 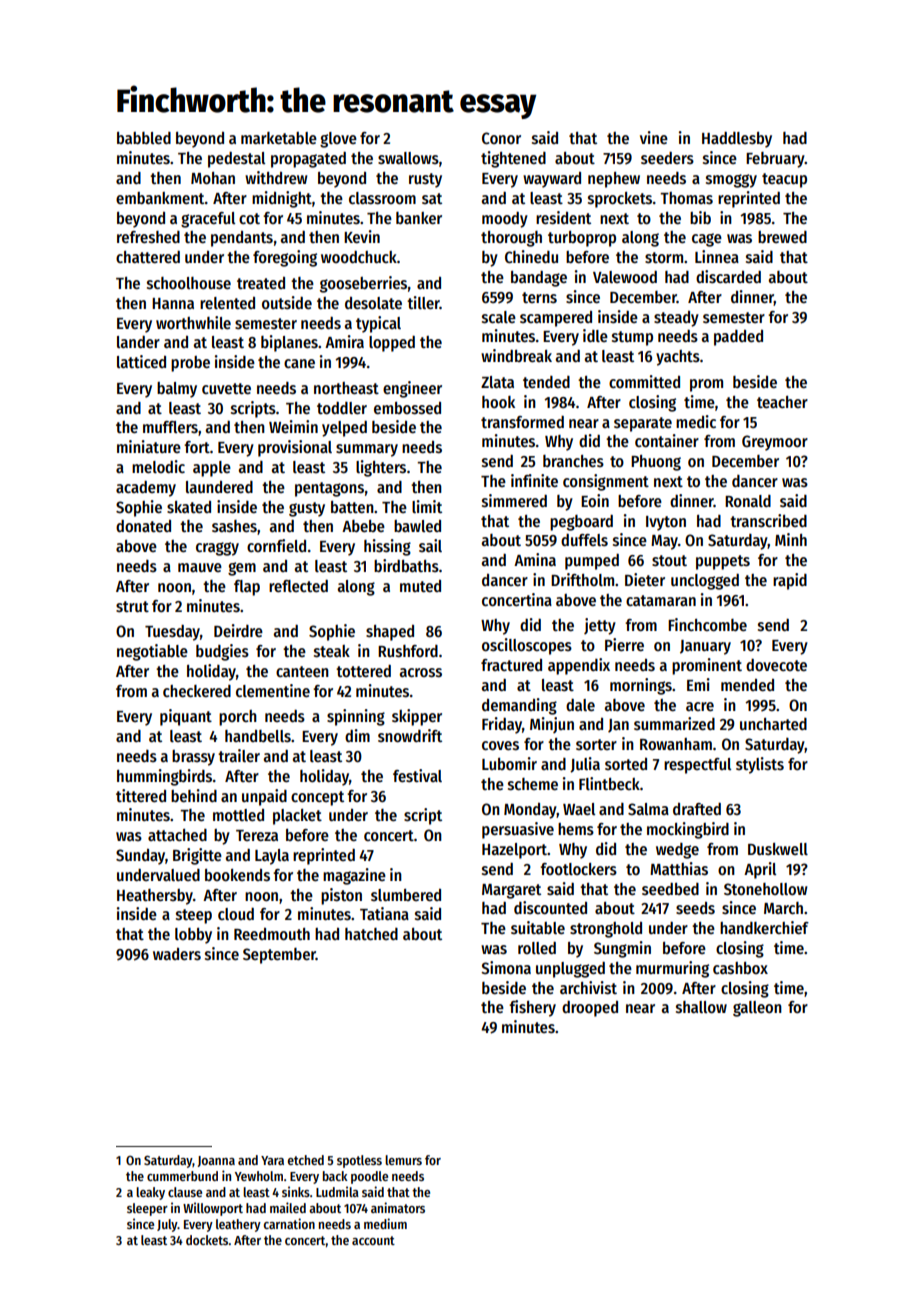 What do you see at coordinates (430, 545) in the document?
I see `sail` at bounding box center [430, 545].
